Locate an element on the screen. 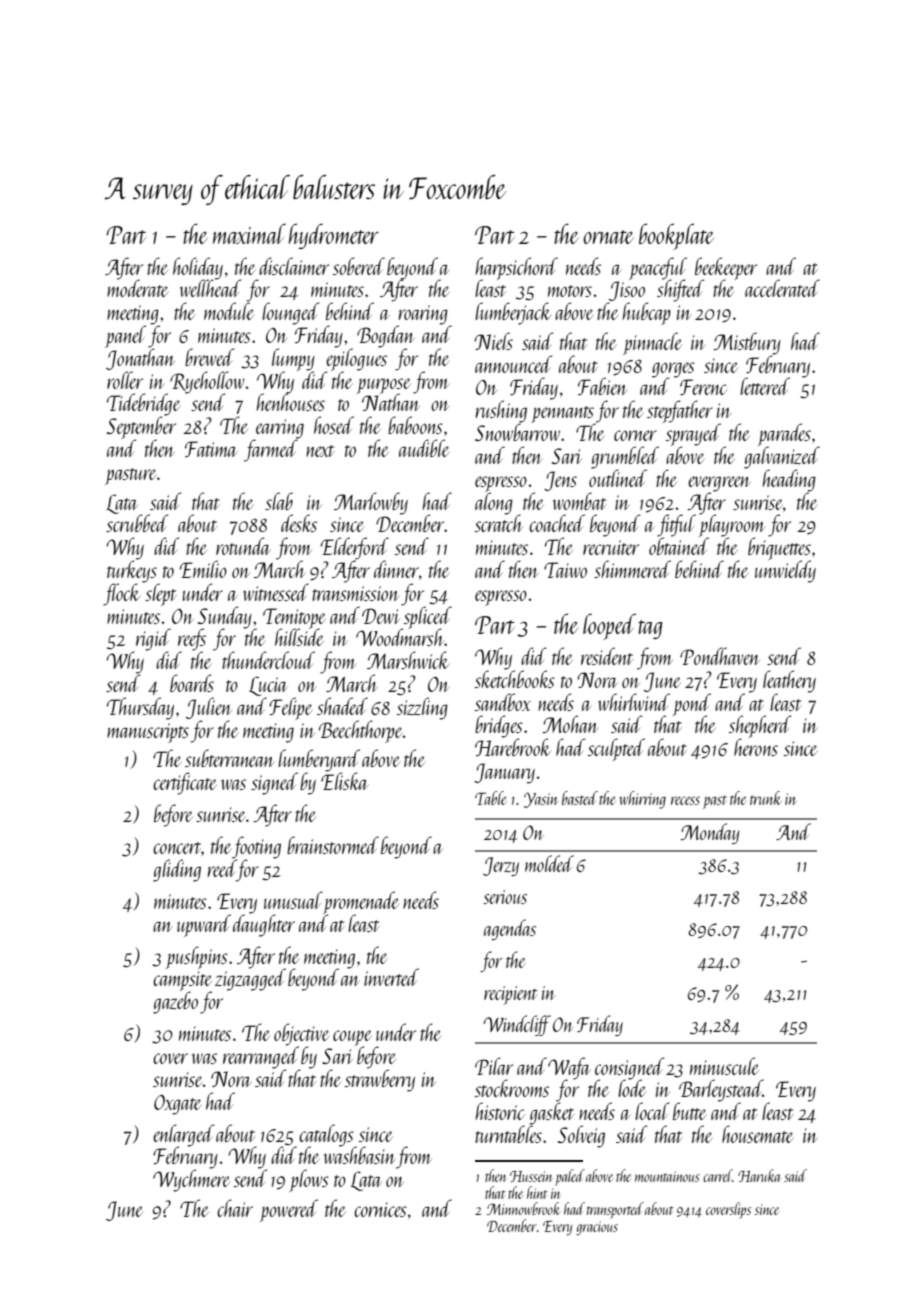 This screenshot has height=1311, width=924. dinner is located at coordinates (396, 569).
